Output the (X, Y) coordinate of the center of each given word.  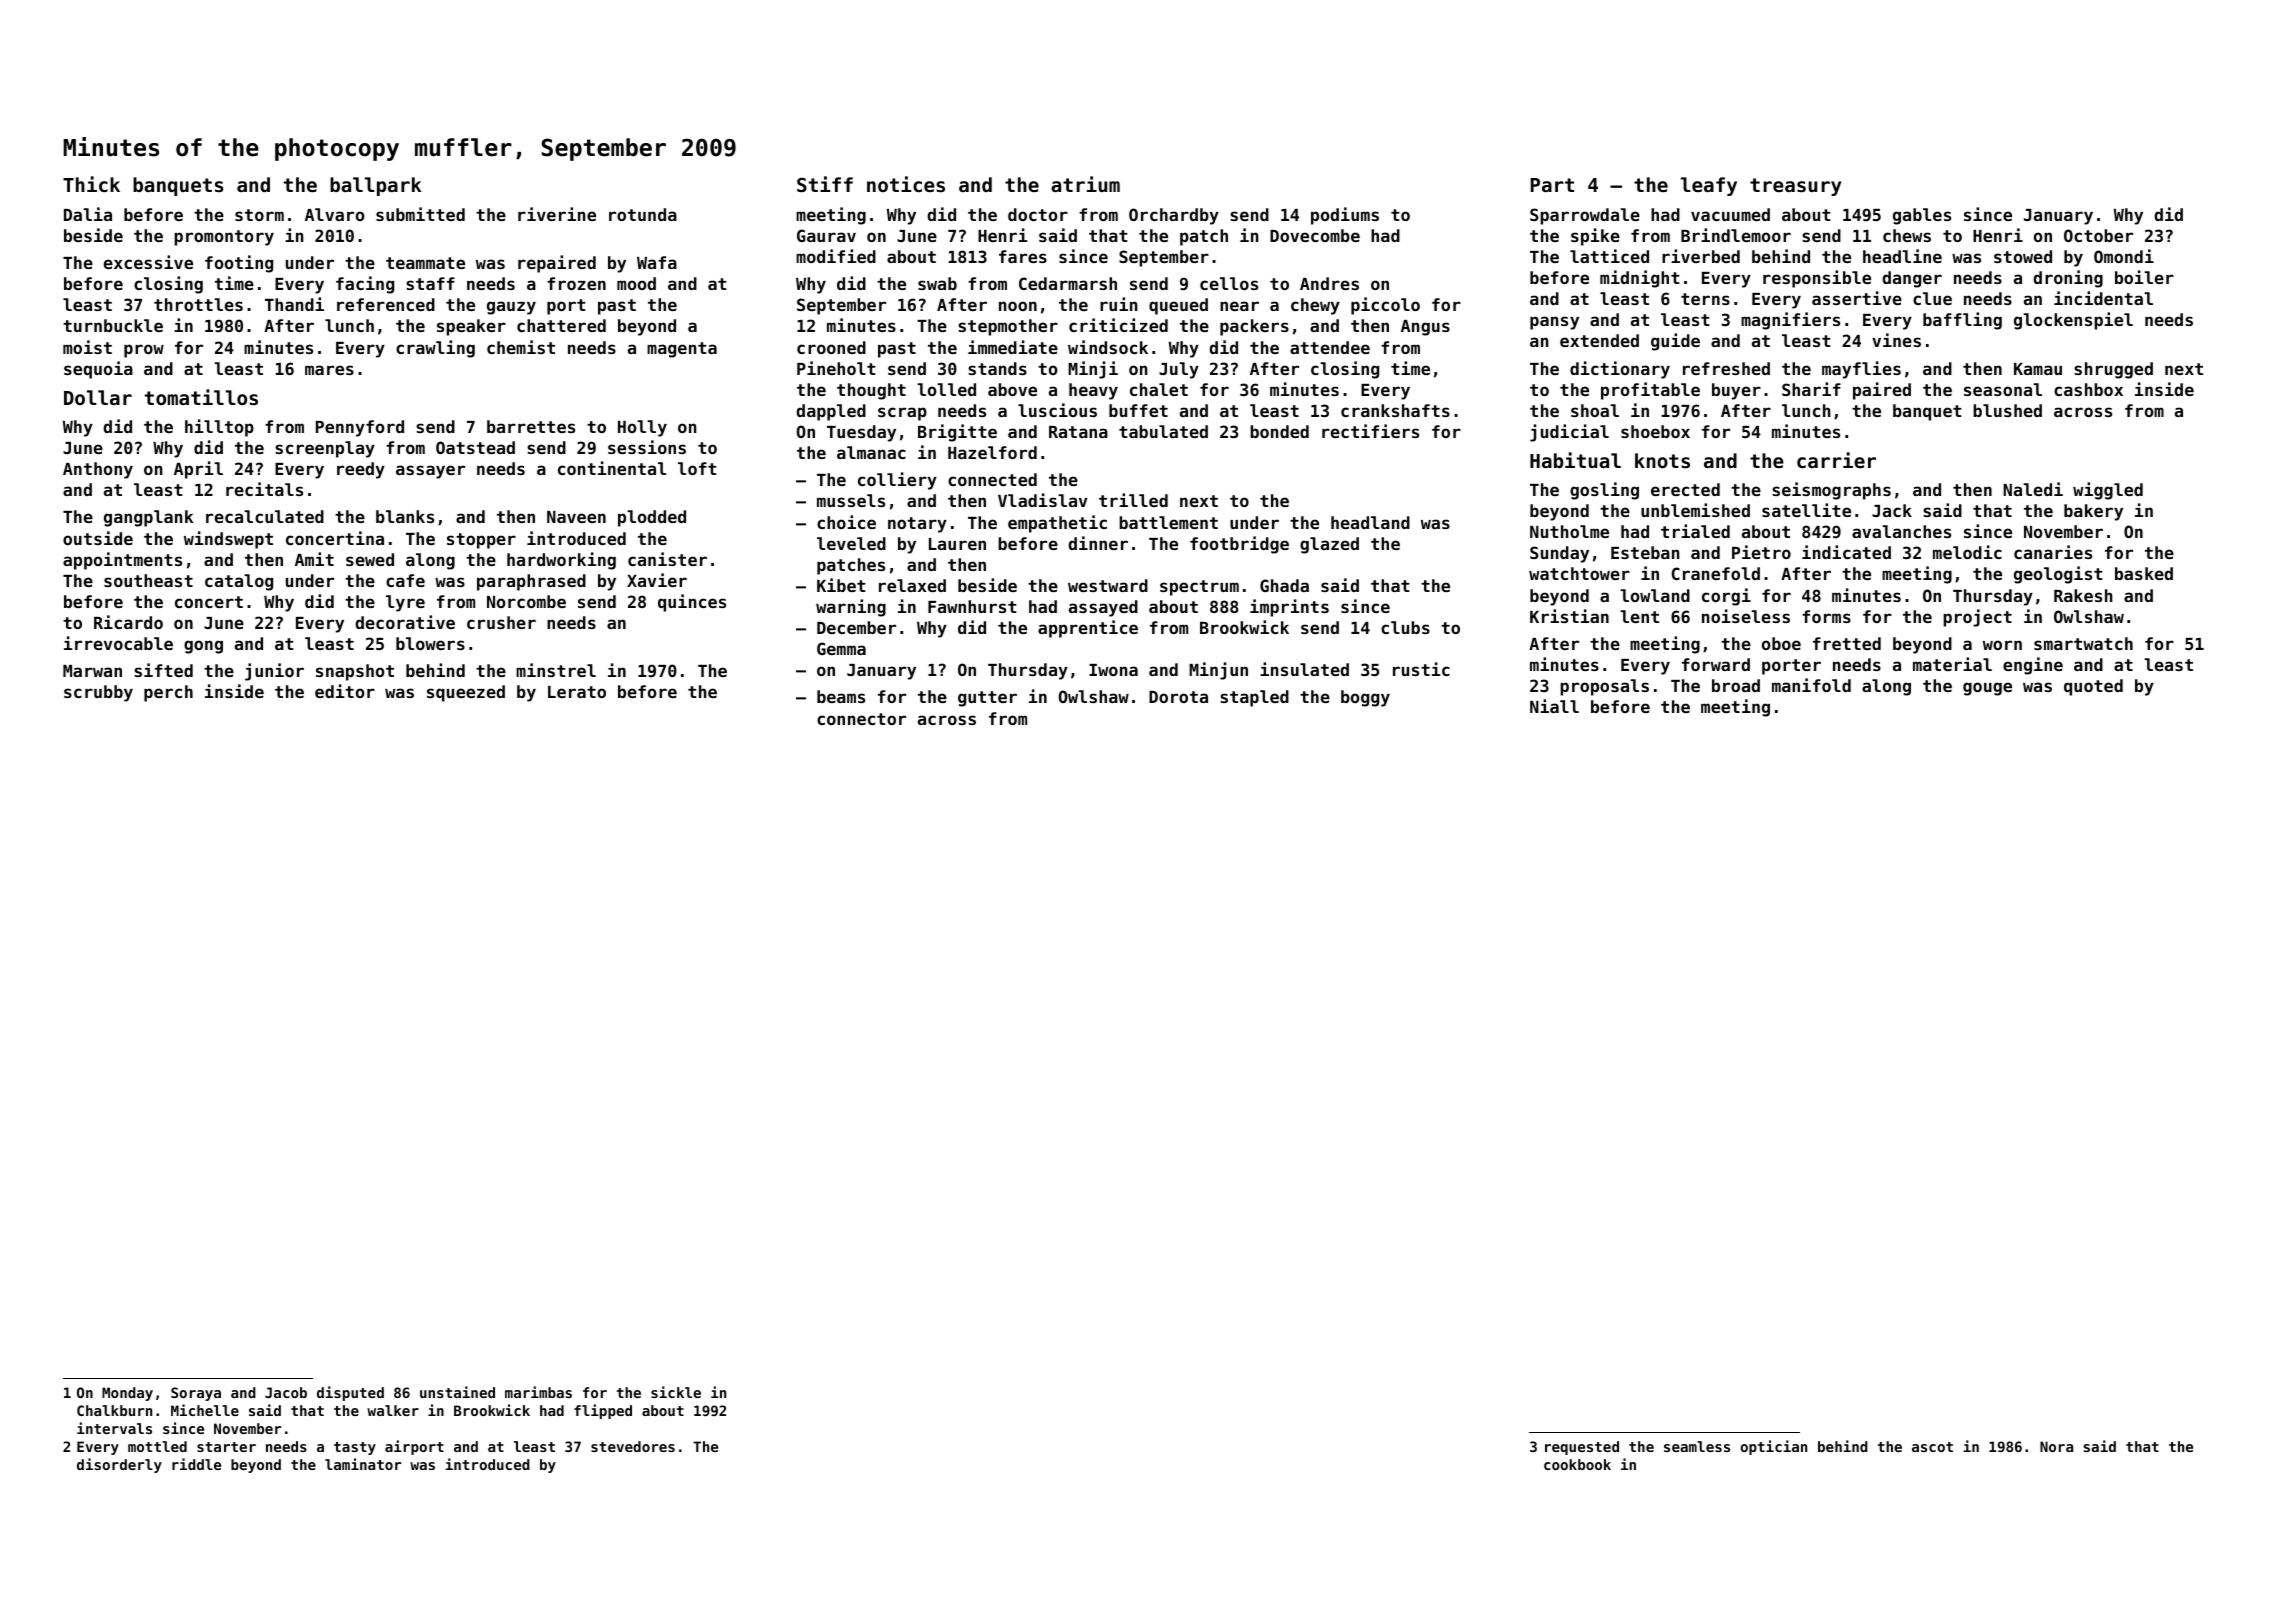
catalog (239, 582)
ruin (1119, 304)
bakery (2093, 512)
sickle (676, 1392)
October (2098, 235)
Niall (1554, 706)
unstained (457, 1392)
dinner (1098, 543)
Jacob (286, 1392)
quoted (2093, 687)
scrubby (98, 693)
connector (861, 719)
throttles (198, 304)
